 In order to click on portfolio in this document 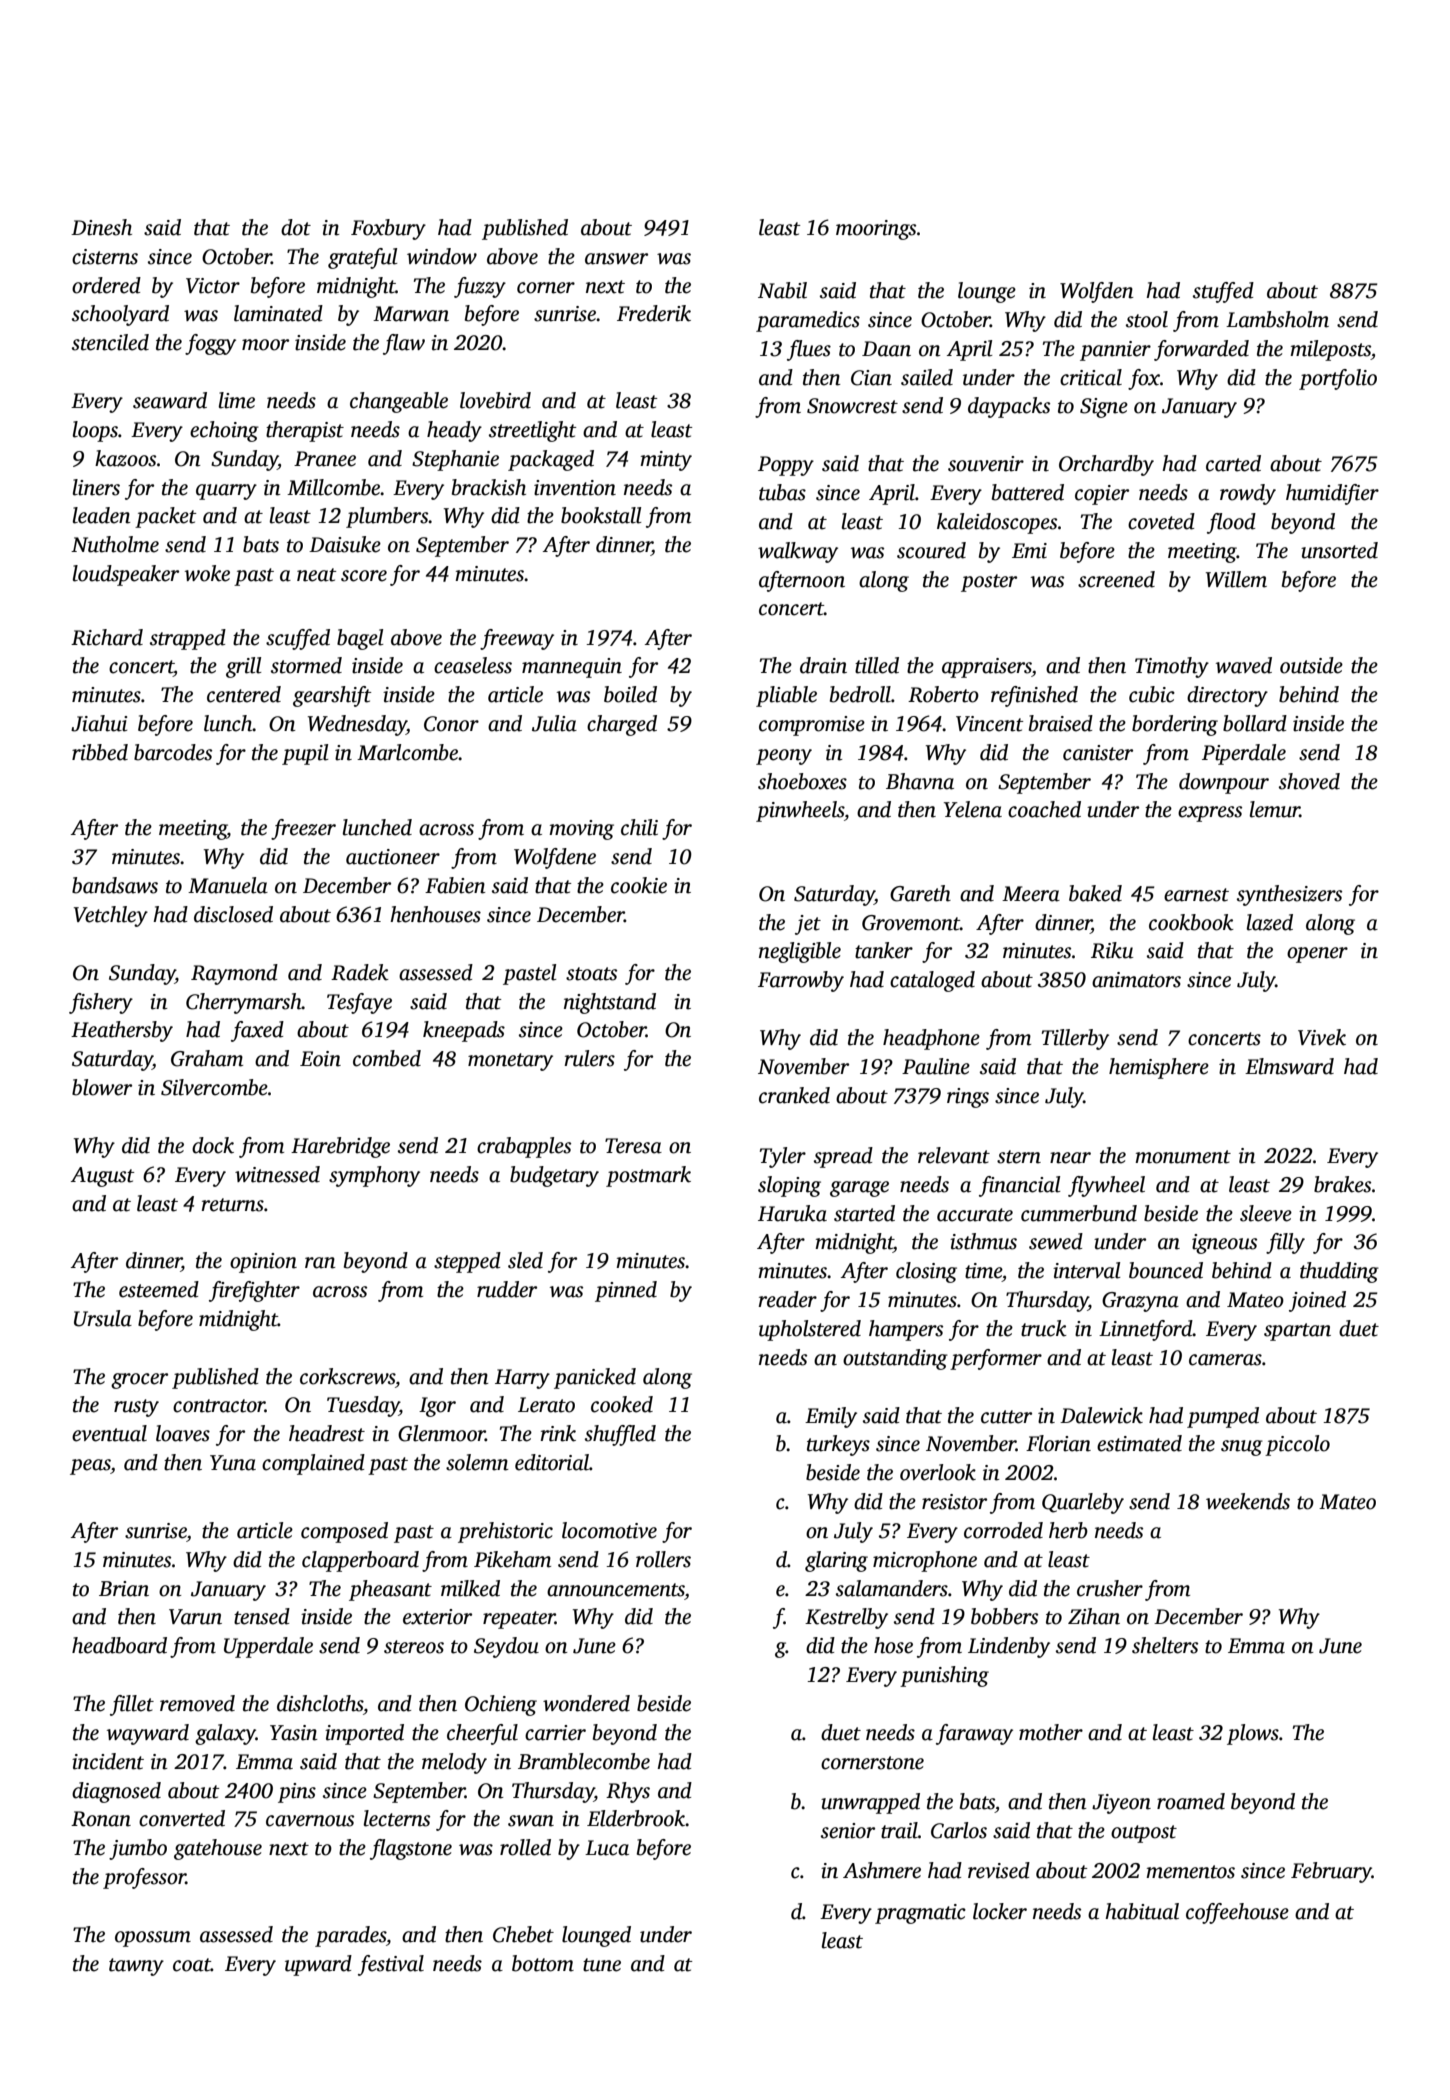, I will do `click(1338, 379)`.
